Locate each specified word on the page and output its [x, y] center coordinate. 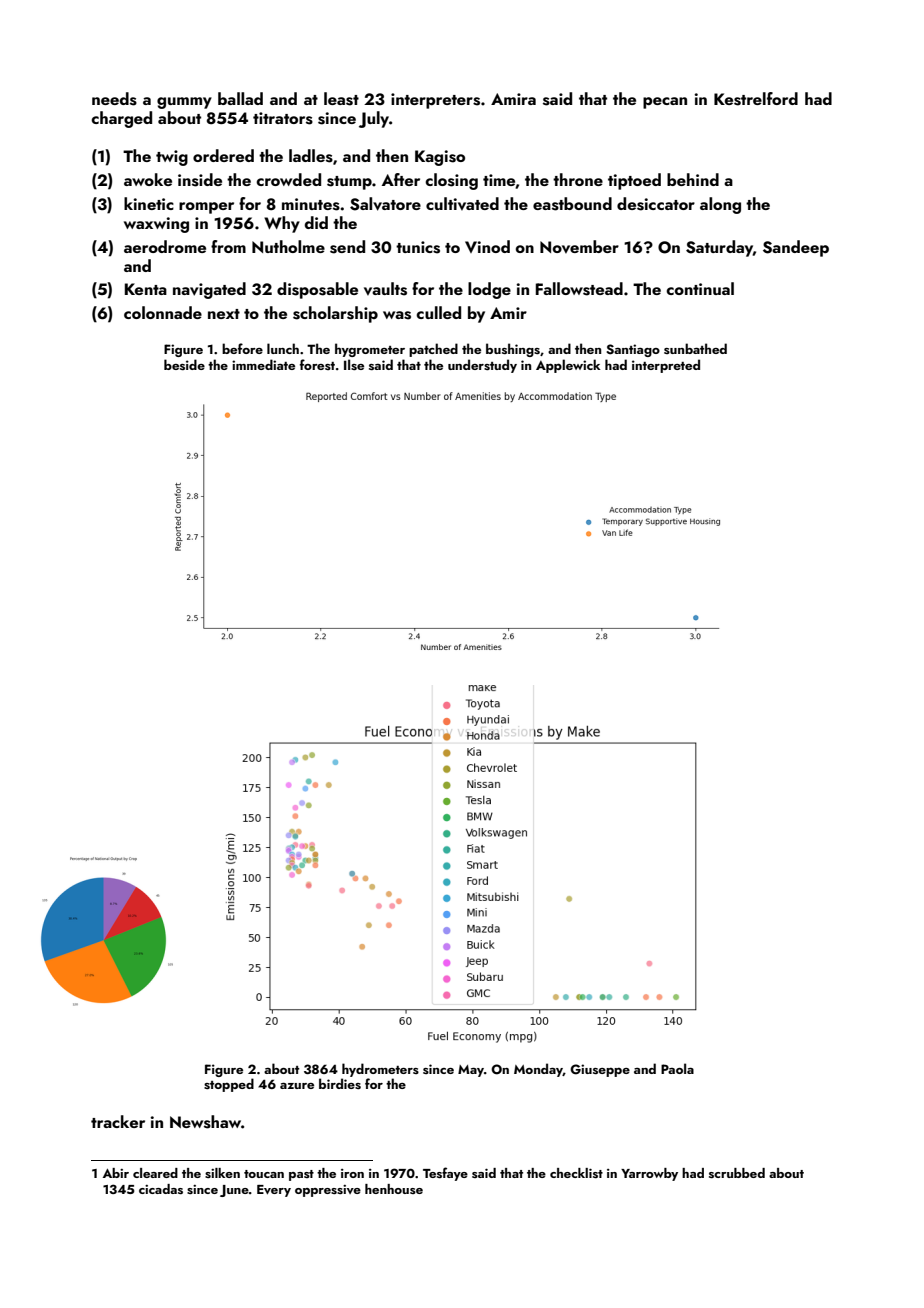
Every [274, 1191]
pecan [665, 103]
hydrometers [380, 1070]
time [499, 181]
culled [438, 312]
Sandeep [796, 248]
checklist [576, 1173]
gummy [184, 103]
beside [184, 364]
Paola [677, 1068]
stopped [229, 1085]
